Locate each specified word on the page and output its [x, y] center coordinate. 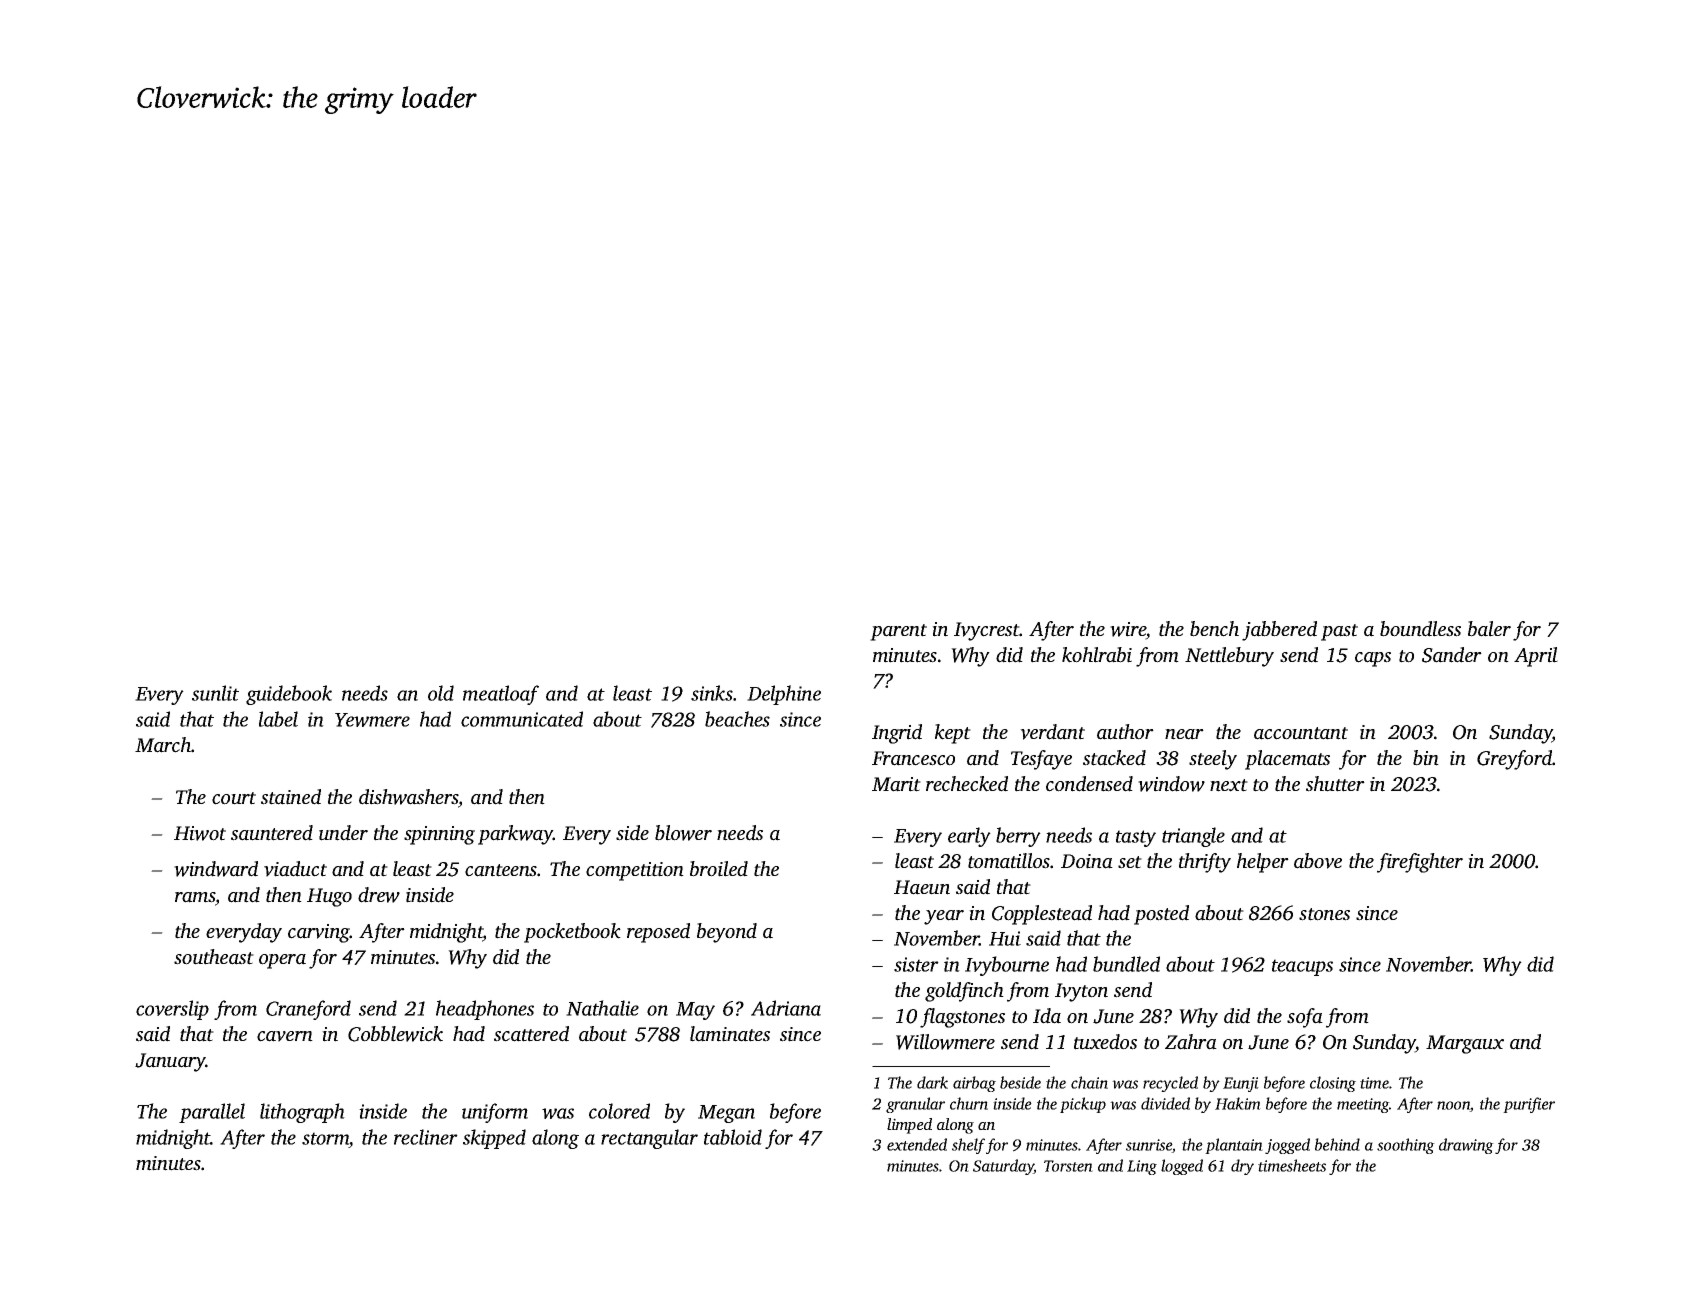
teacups [1302, 967]
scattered [531, 1034]
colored [619, 1111]
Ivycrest [987, 631]
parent [898, 632]
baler [1489, 629]
